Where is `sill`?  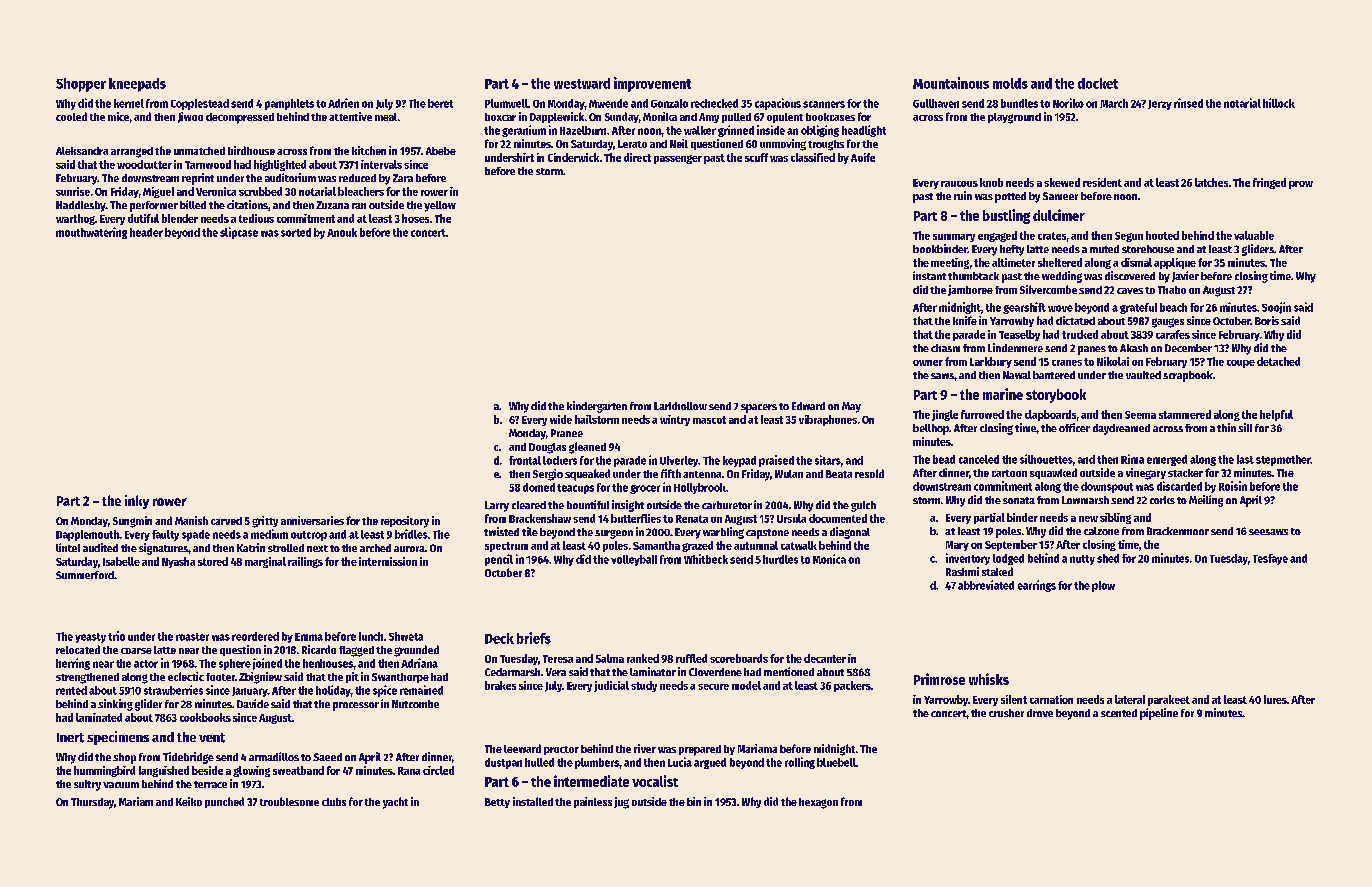 sill is located at coordinates (1245, 427).
